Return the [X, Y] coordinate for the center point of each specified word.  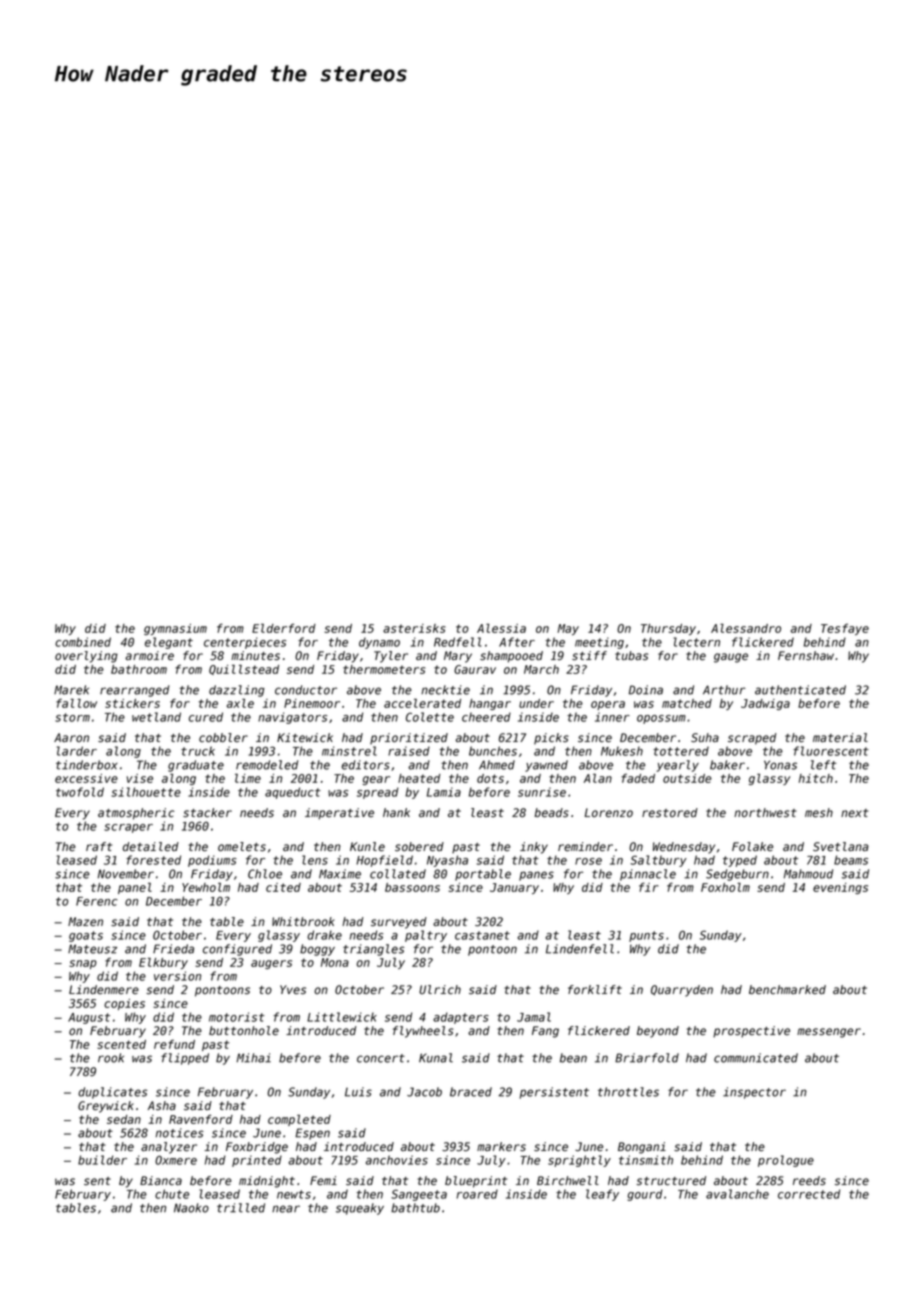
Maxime [340, 874]
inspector [754, 1093]
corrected [809, 1194]
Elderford [284, 628]
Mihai [253, 1058]
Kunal [436, 1058]
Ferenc [96, 901]
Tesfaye [845, 629]
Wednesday [684, 848]
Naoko [191, 1208]
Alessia [501, 628]
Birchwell [568, 1181]
